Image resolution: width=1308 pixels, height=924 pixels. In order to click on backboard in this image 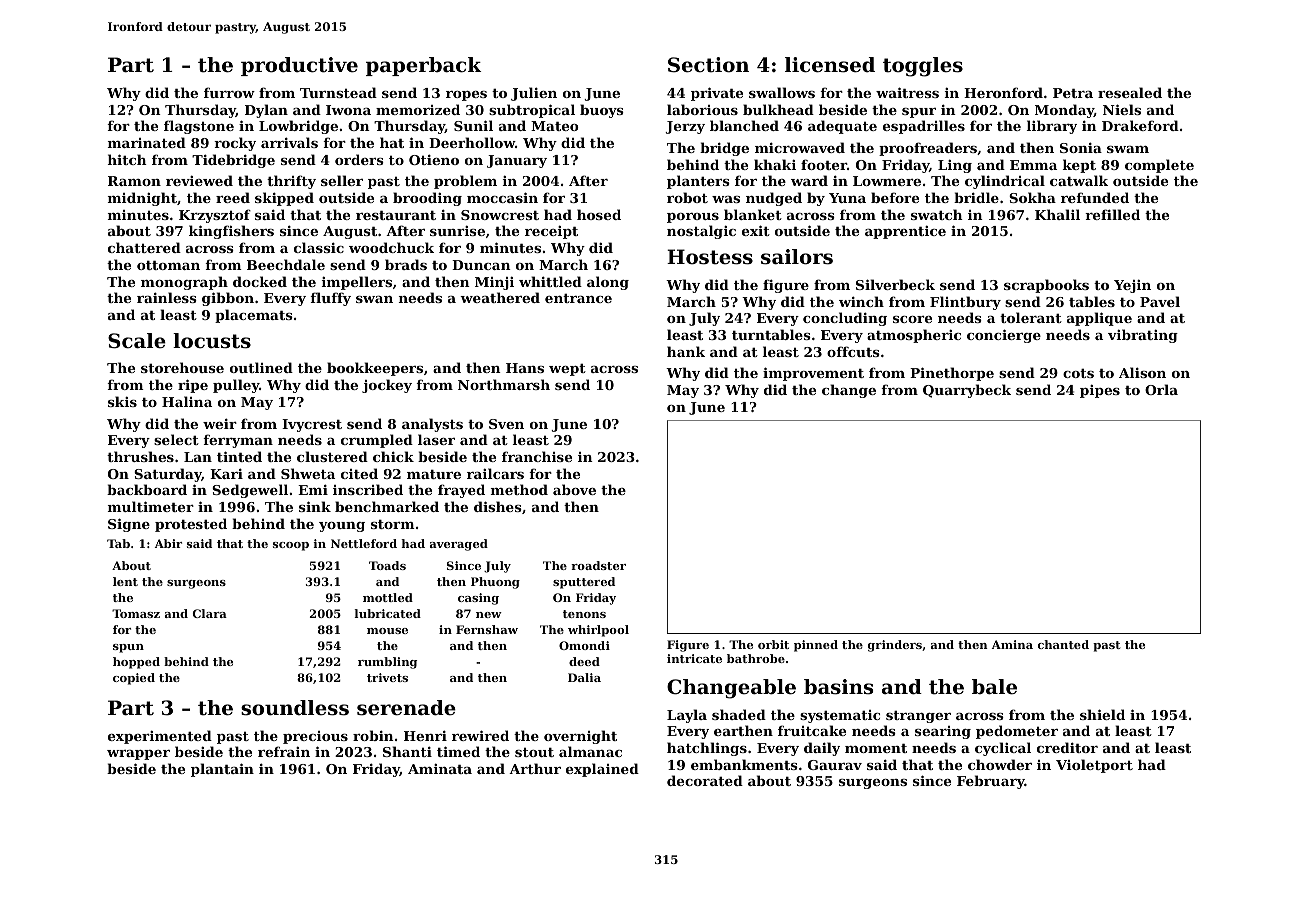, I will do `click(147, 489)`.
